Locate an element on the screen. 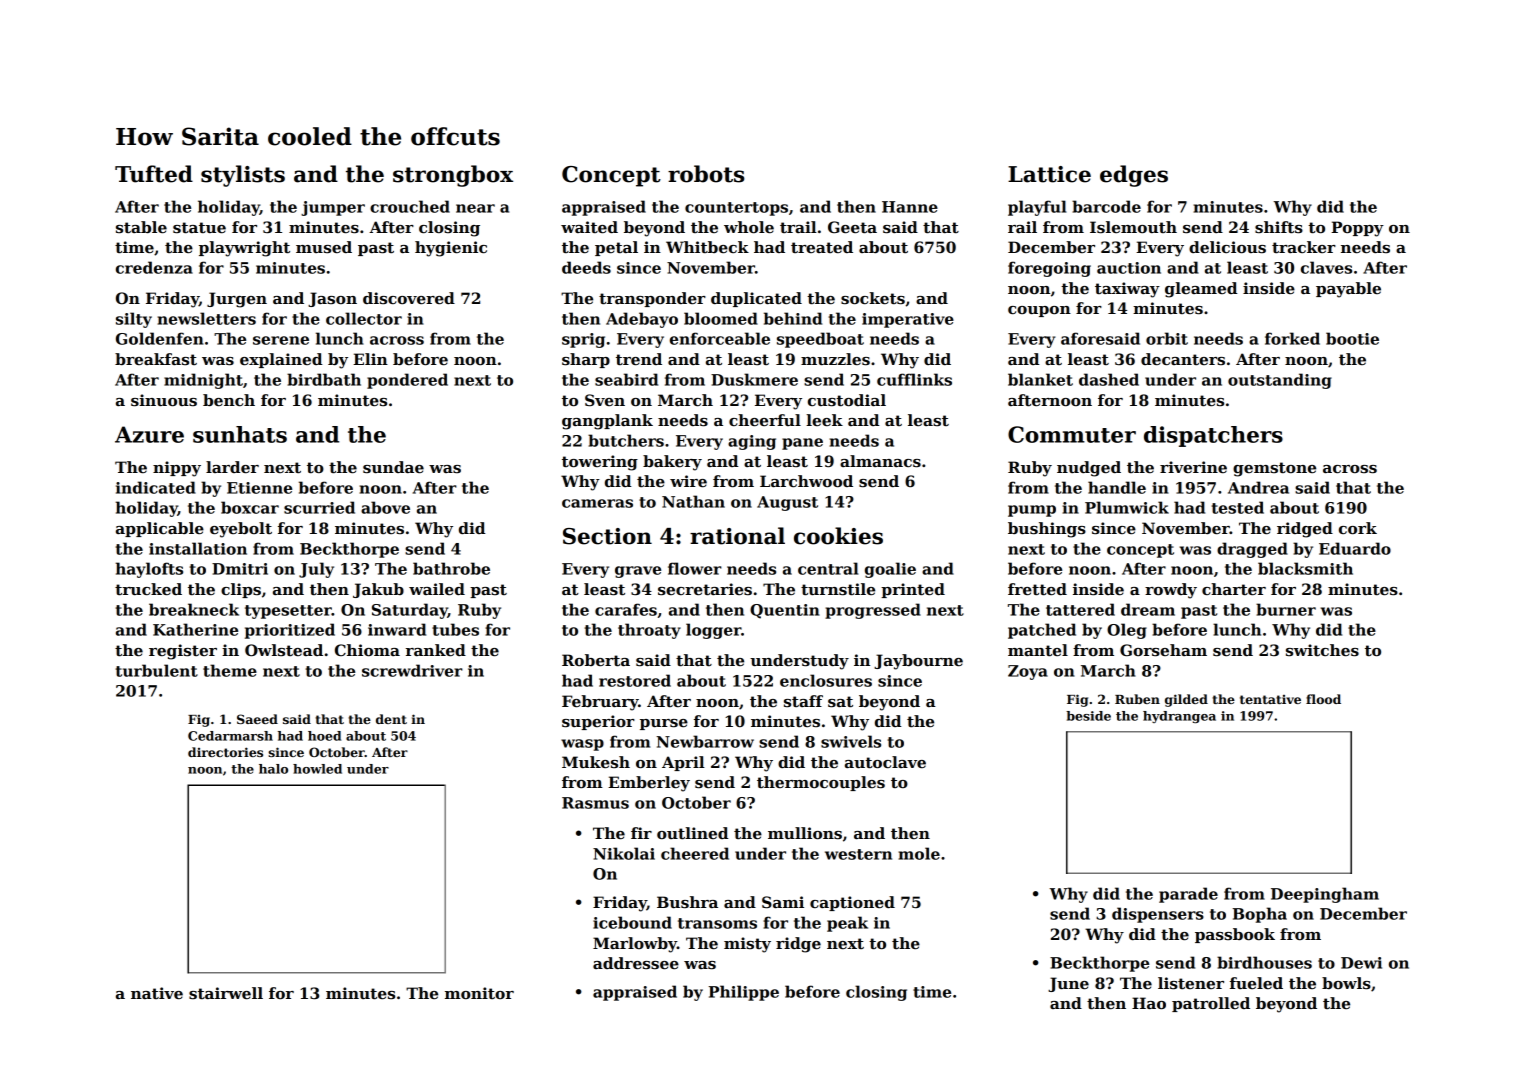 This screenshot has width=1526, height=1079. Deepingham is located at coordinates (1325, 895).
